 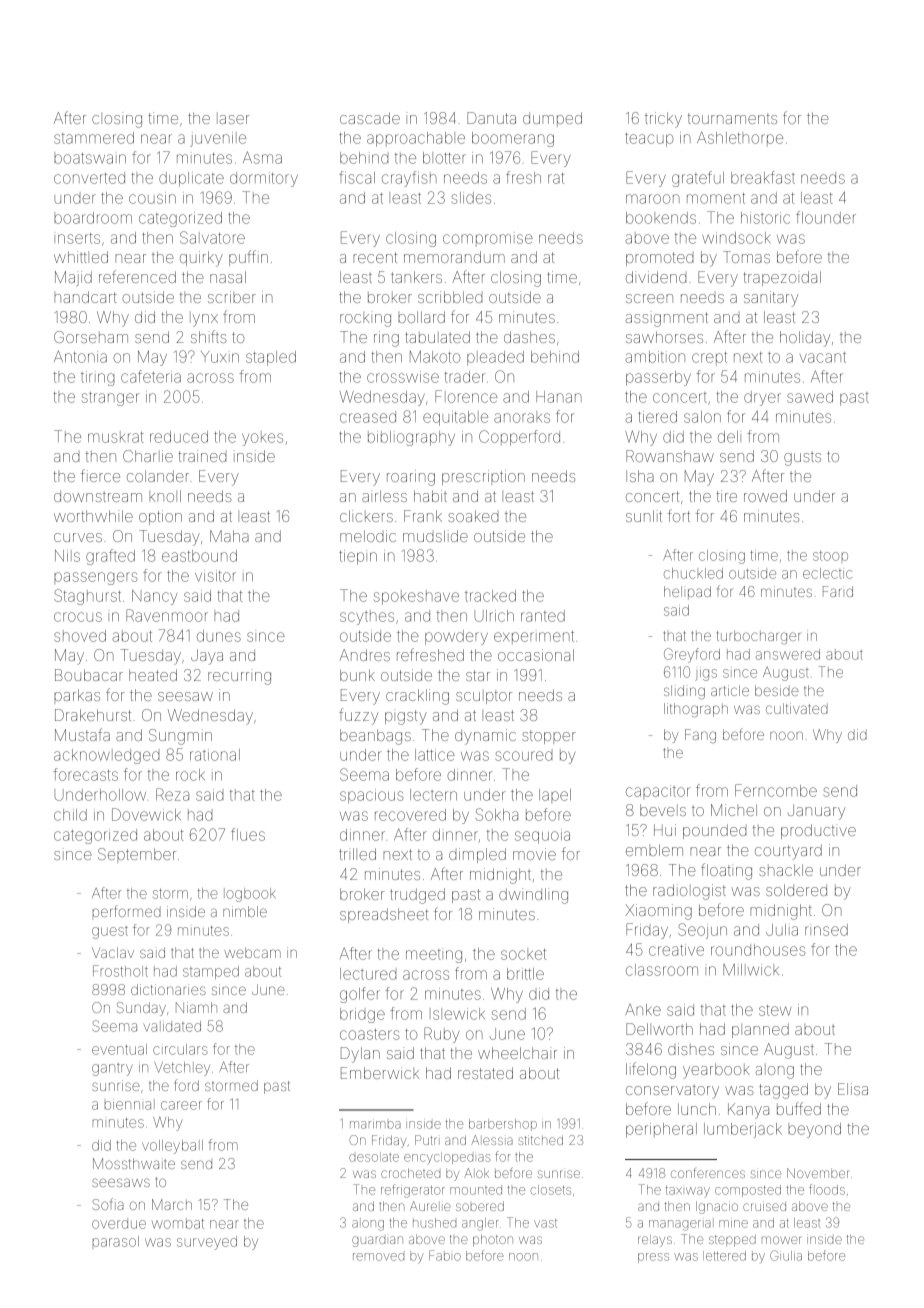 I want to click on stranger, so click(x=110, y=399).
